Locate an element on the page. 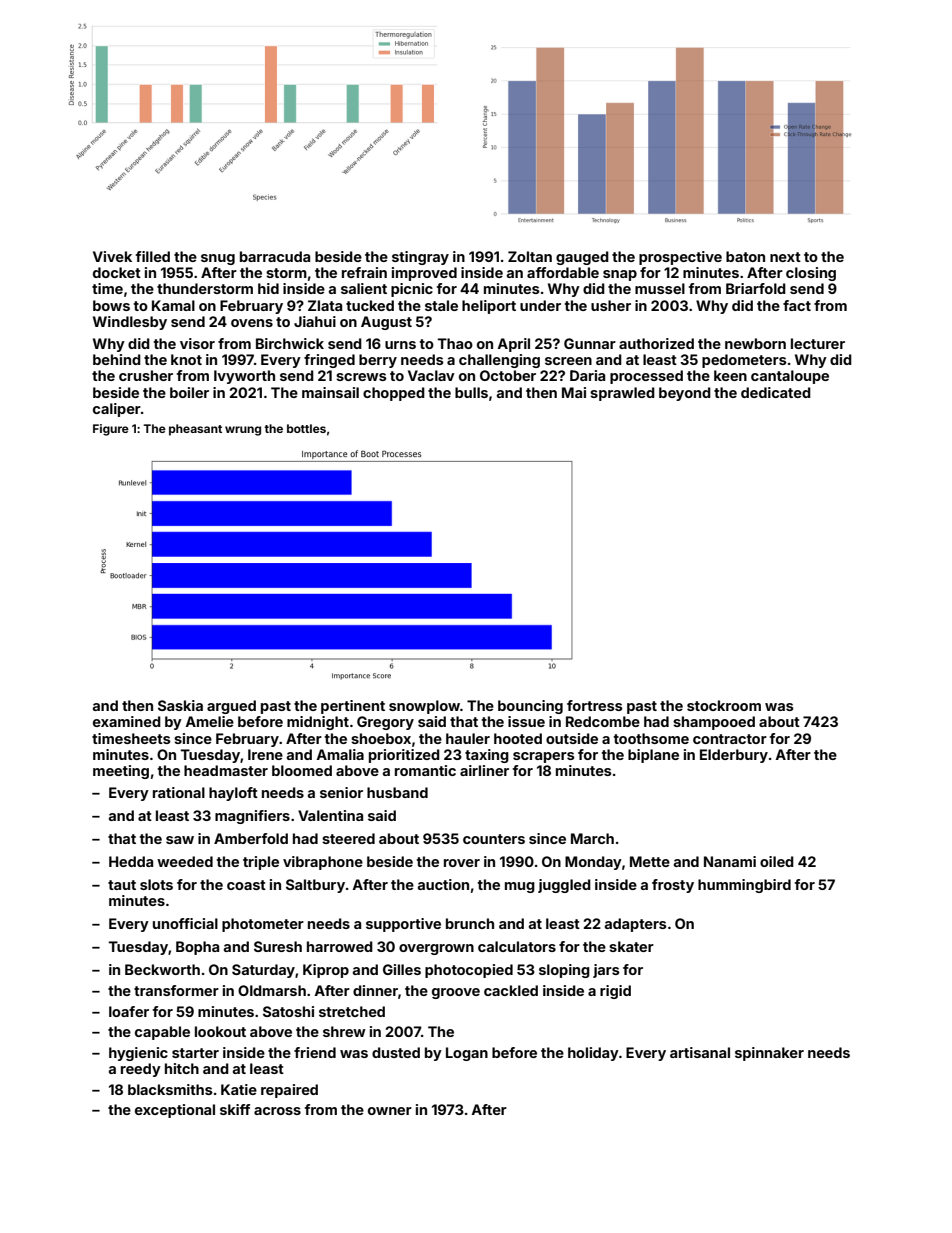 This document has width=952, height=1233. sloping is located at coordinates (564, 971).
